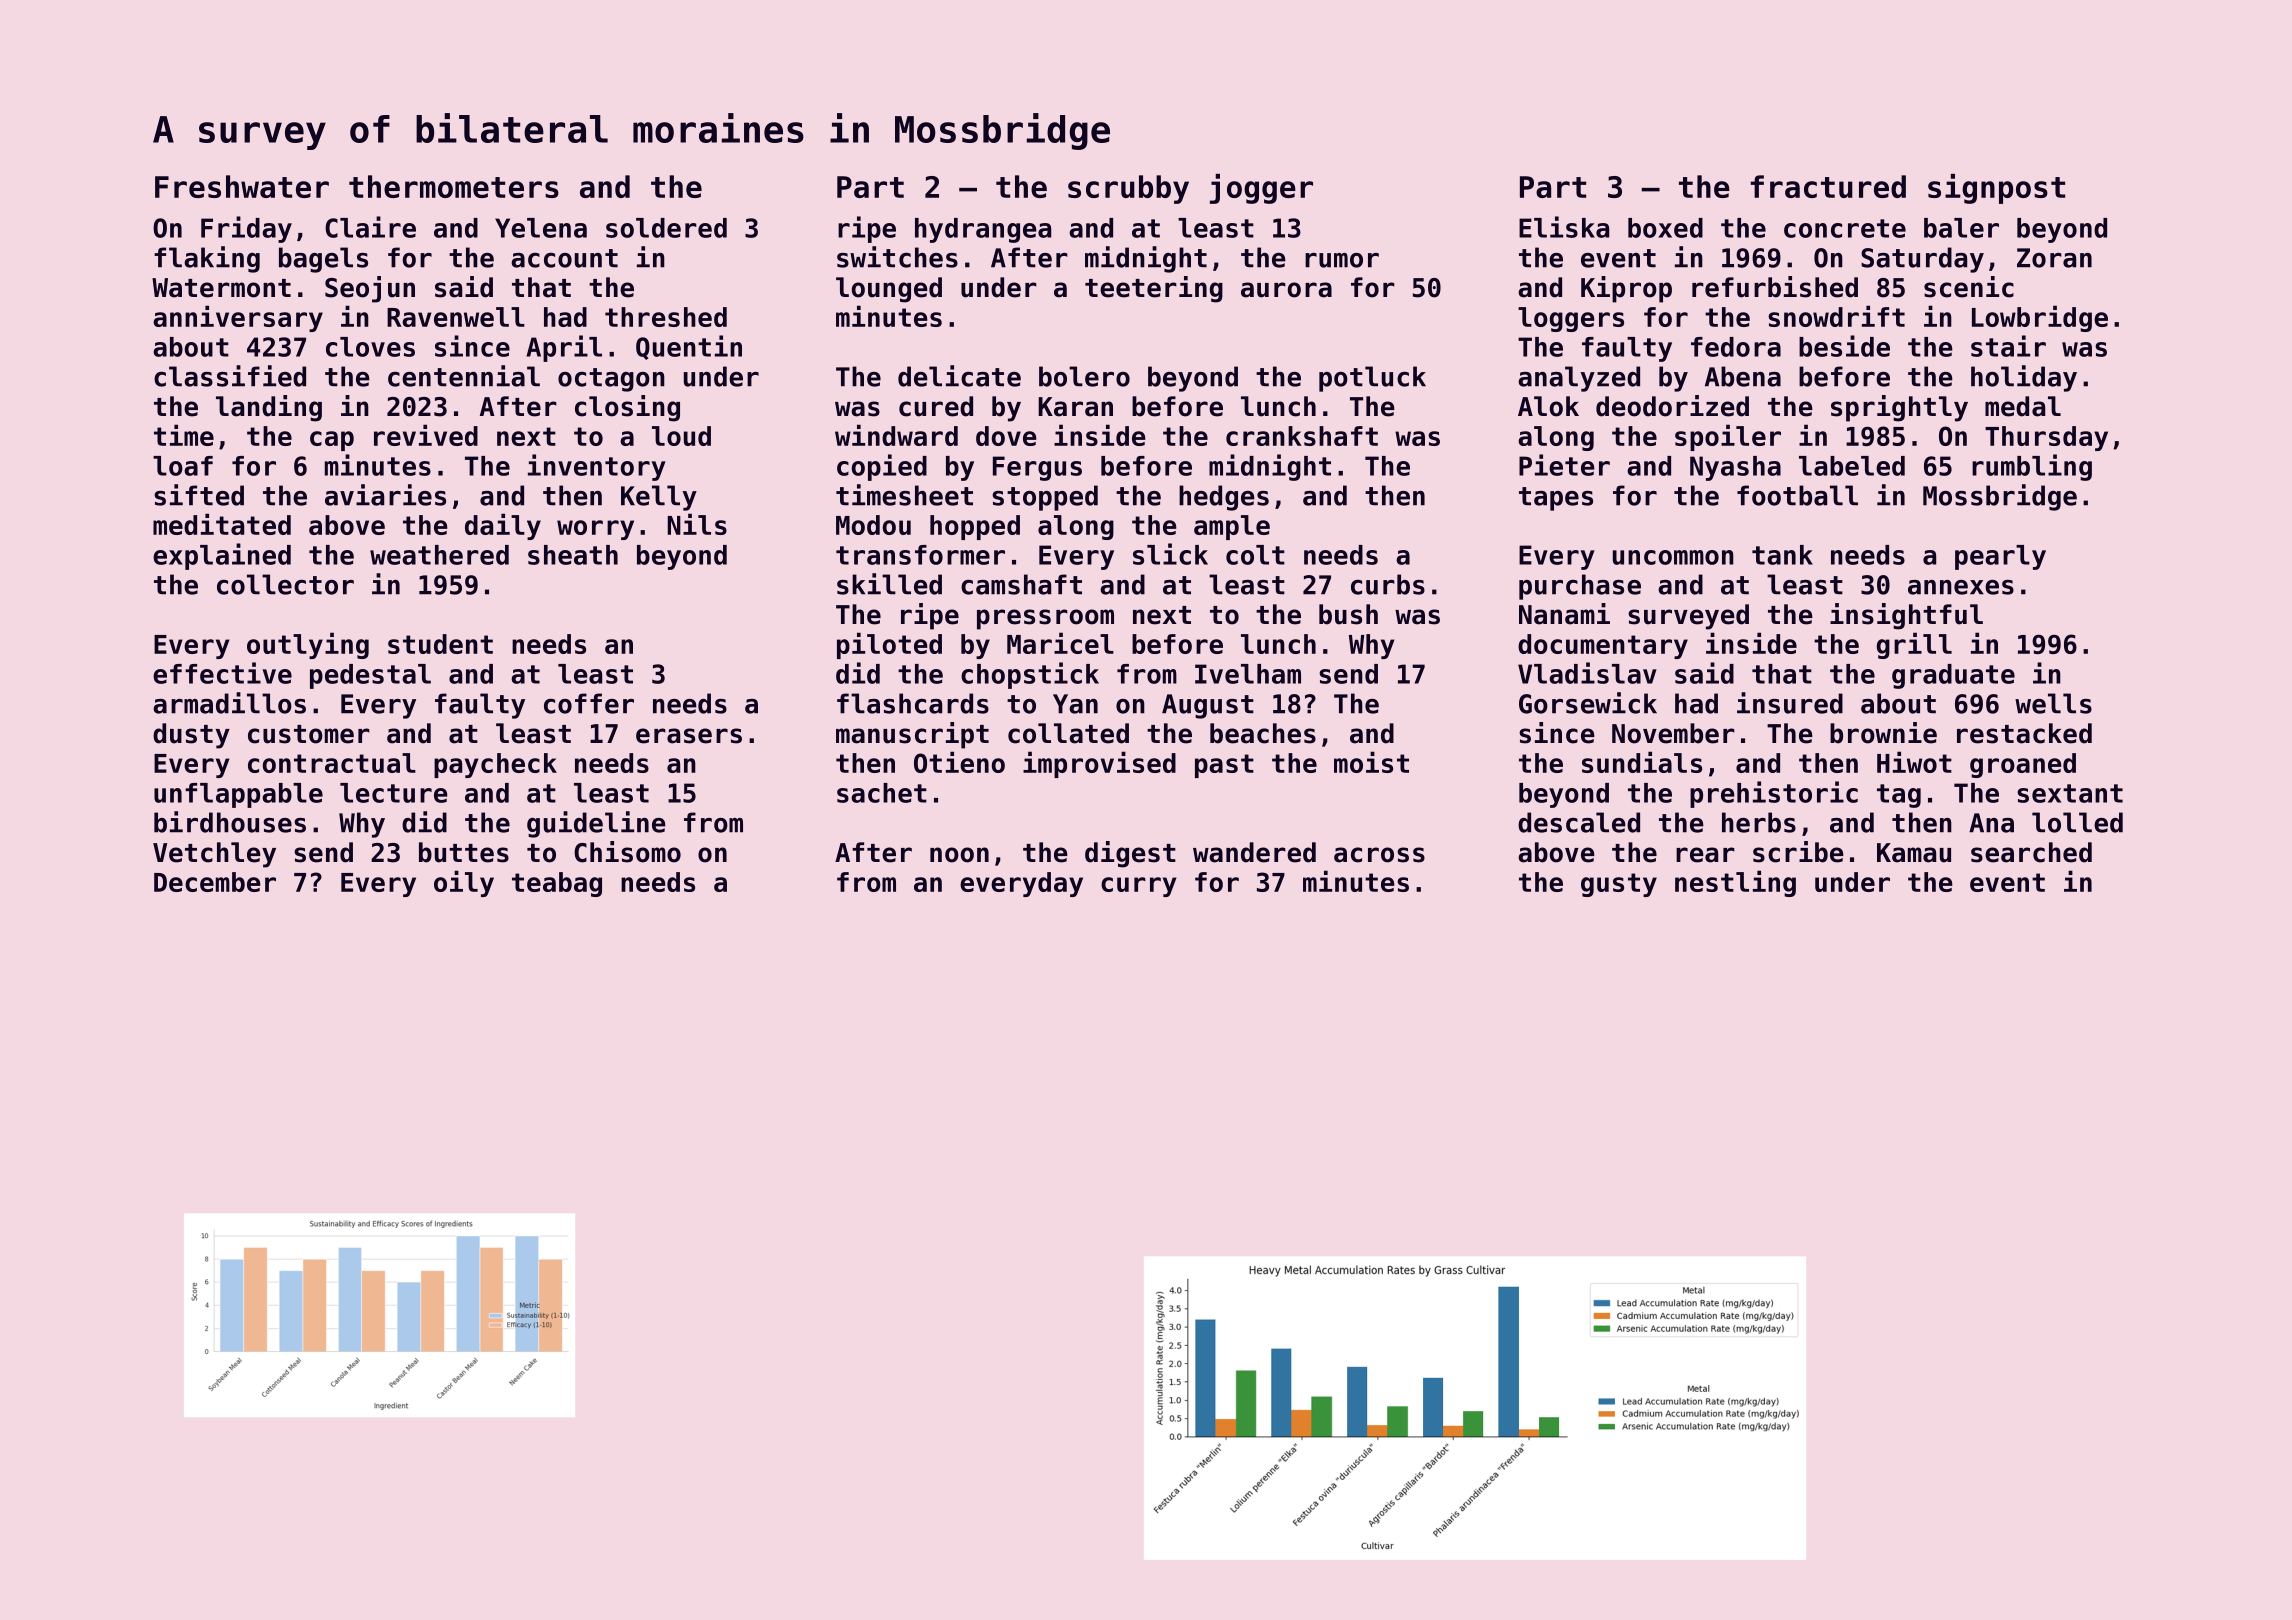 Image resolution: width=2292 pixels, height=1620 pixels. What do you see at coordinates (1883, 733) in the screenshot?
I see `brownie` at bounding box center [1883, 733].
